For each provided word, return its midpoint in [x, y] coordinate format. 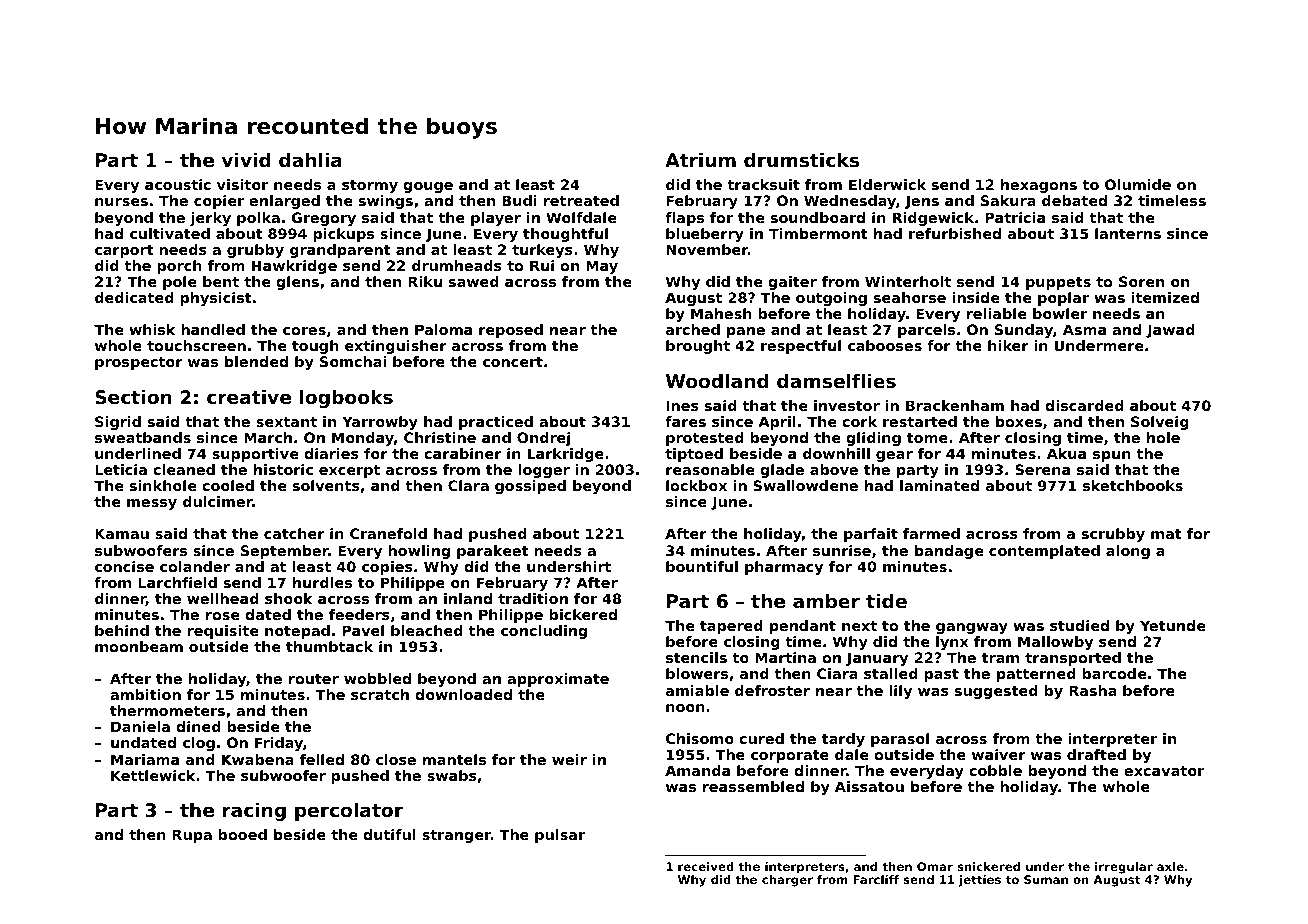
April [777, 423]
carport [124, 251]
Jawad [1170, 331]
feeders [359, 614]
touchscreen [196, 345]
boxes [1019, 421]
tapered [731, 627]
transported [1073, 659]
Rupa [192, 836]
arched [693, 329]
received [706, 866]
